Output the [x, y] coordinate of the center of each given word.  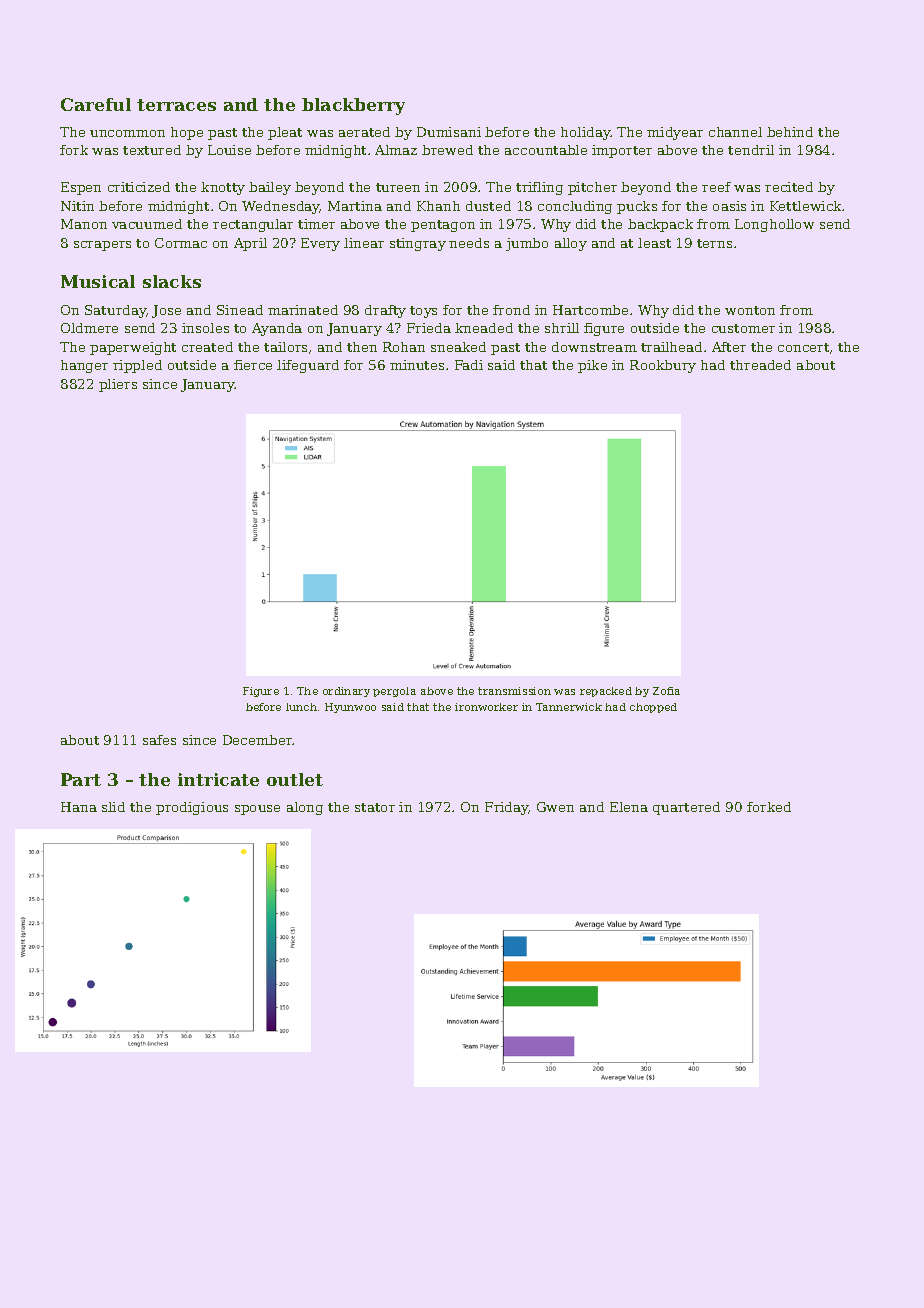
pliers [118, 385]
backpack [660, 225]
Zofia [666, 691]
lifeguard [308, 366]
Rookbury [663, 366]
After [729, 347]
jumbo [527, 244]
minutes [417, 365]
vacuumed [147, 224]
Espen [81, 188]
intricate [218, 779]
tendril [751, 150]
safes [159, 740]
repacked [606, 692]
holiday [586, 133]
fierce [253, 365]
